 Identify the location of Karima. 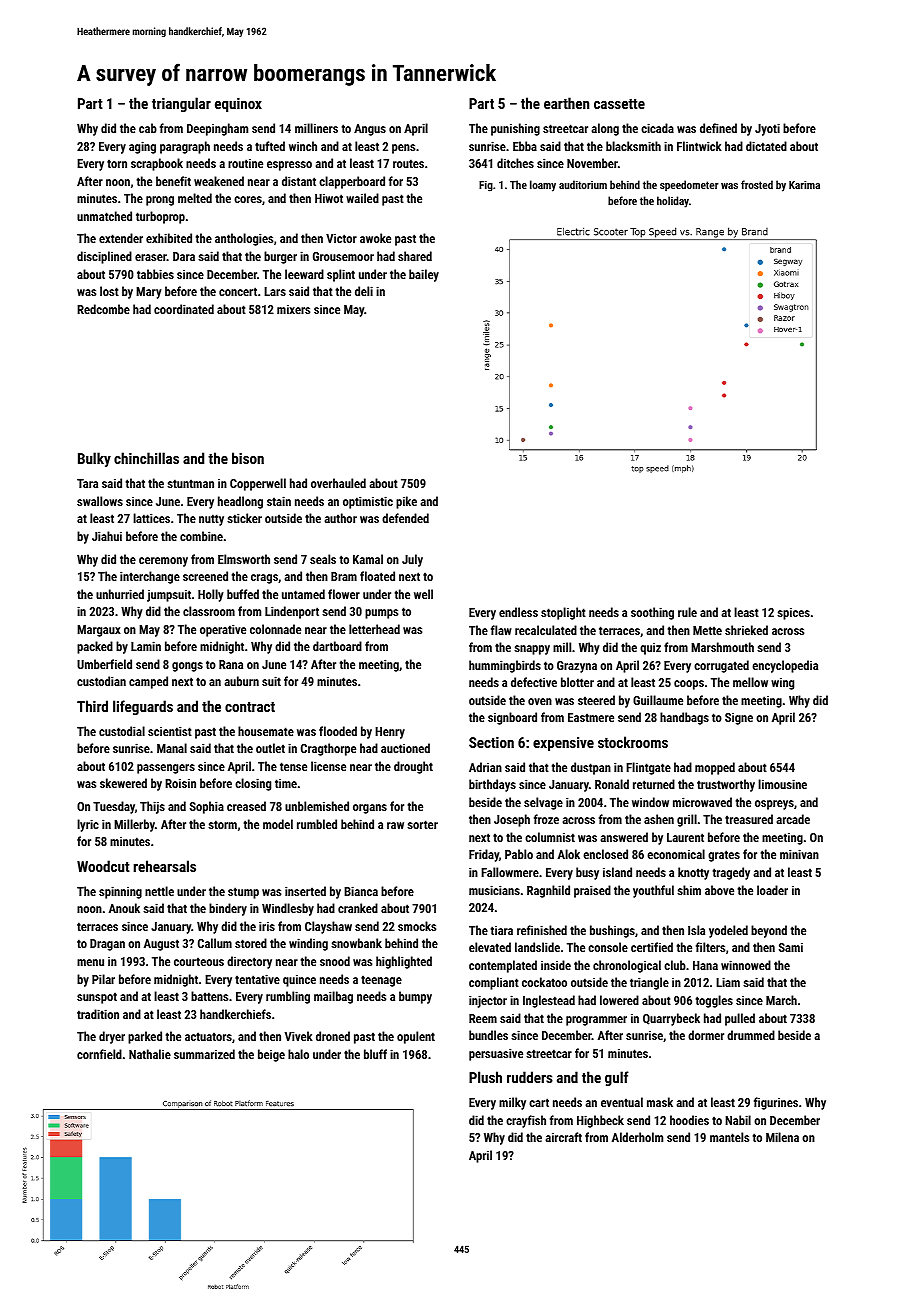
(804, 185).
